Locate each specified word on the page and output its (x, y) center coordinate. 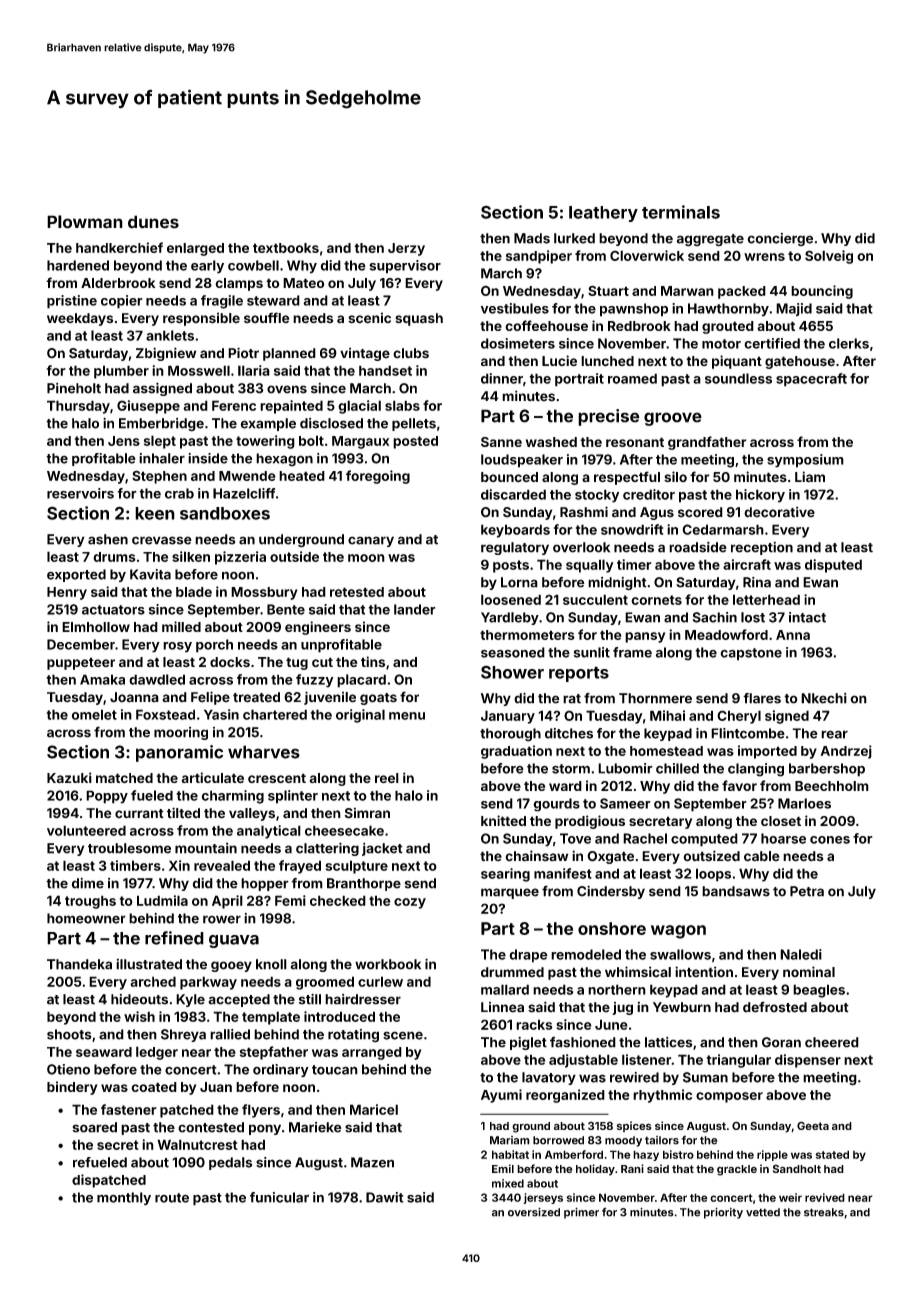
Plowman (85, 222)
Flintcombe (748, 733)
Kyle (190, 1000)
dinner (502, 378)
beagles (819, 991)
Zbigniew (166, 354)
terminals (681, 212)
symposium (805, 461)
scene (403, 1035)
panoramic (179, 753)
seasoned (513, 652)
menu (407, 716)
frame (632, 652)
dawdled (157, 679)
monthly (124, 1199)
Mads (532, 238)
